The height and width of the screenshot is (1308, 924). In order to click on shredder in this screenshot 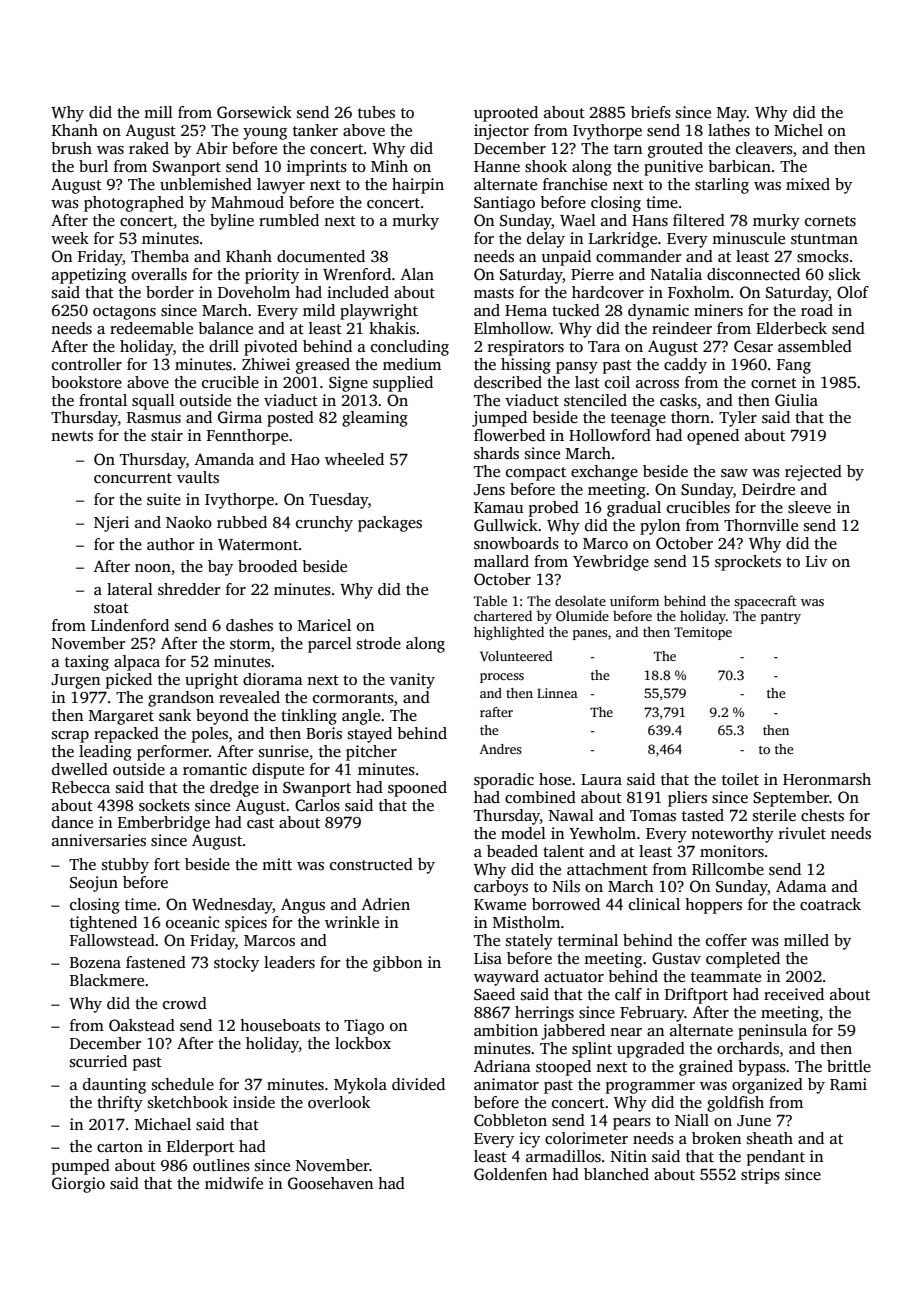, I will do `click(189, 589)`.
